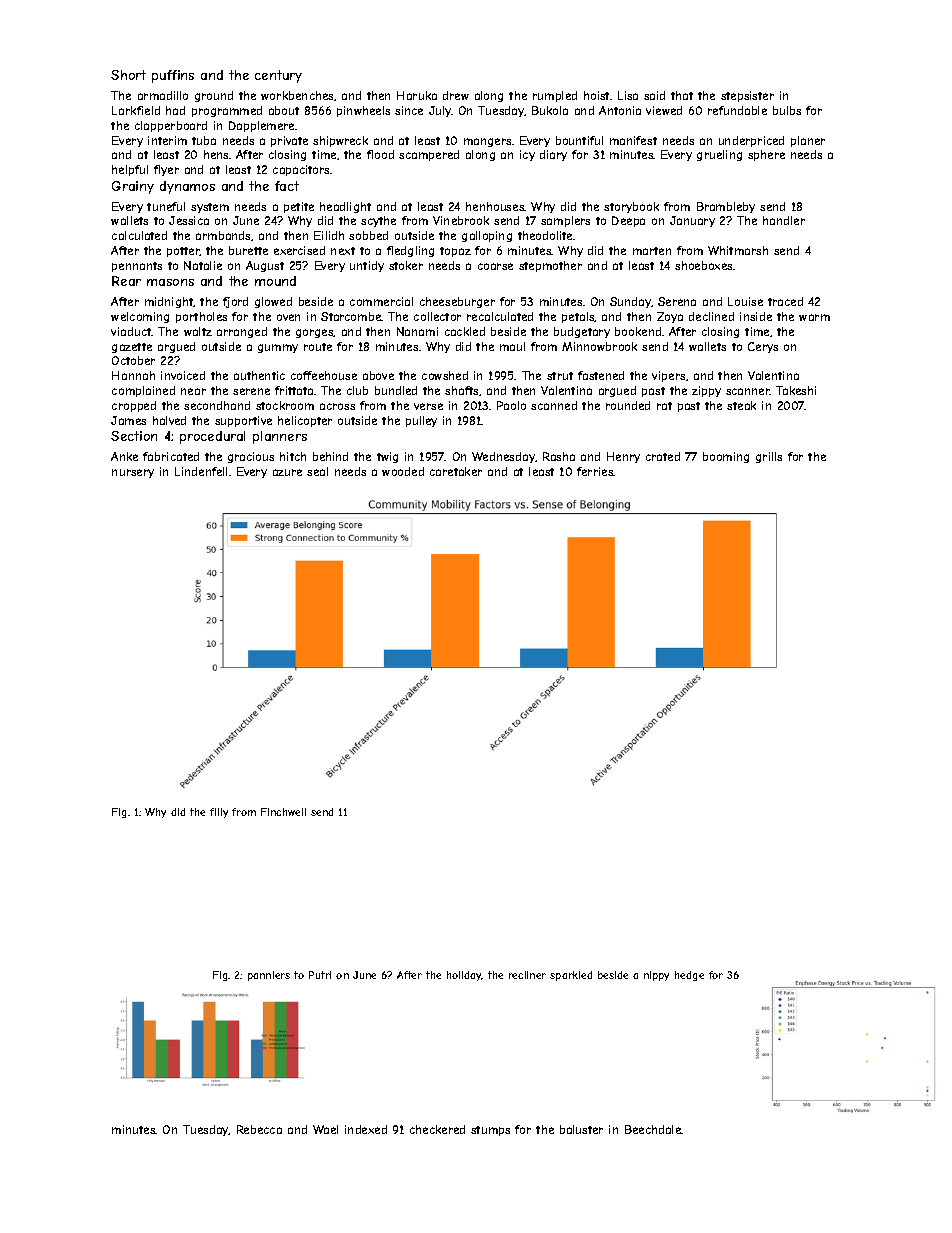 Image resolution: width=952 pixels, height=1233 pixels. Describe the element at coordinates (325, 1129) in the screenshot. I see `Wael` at that location.
